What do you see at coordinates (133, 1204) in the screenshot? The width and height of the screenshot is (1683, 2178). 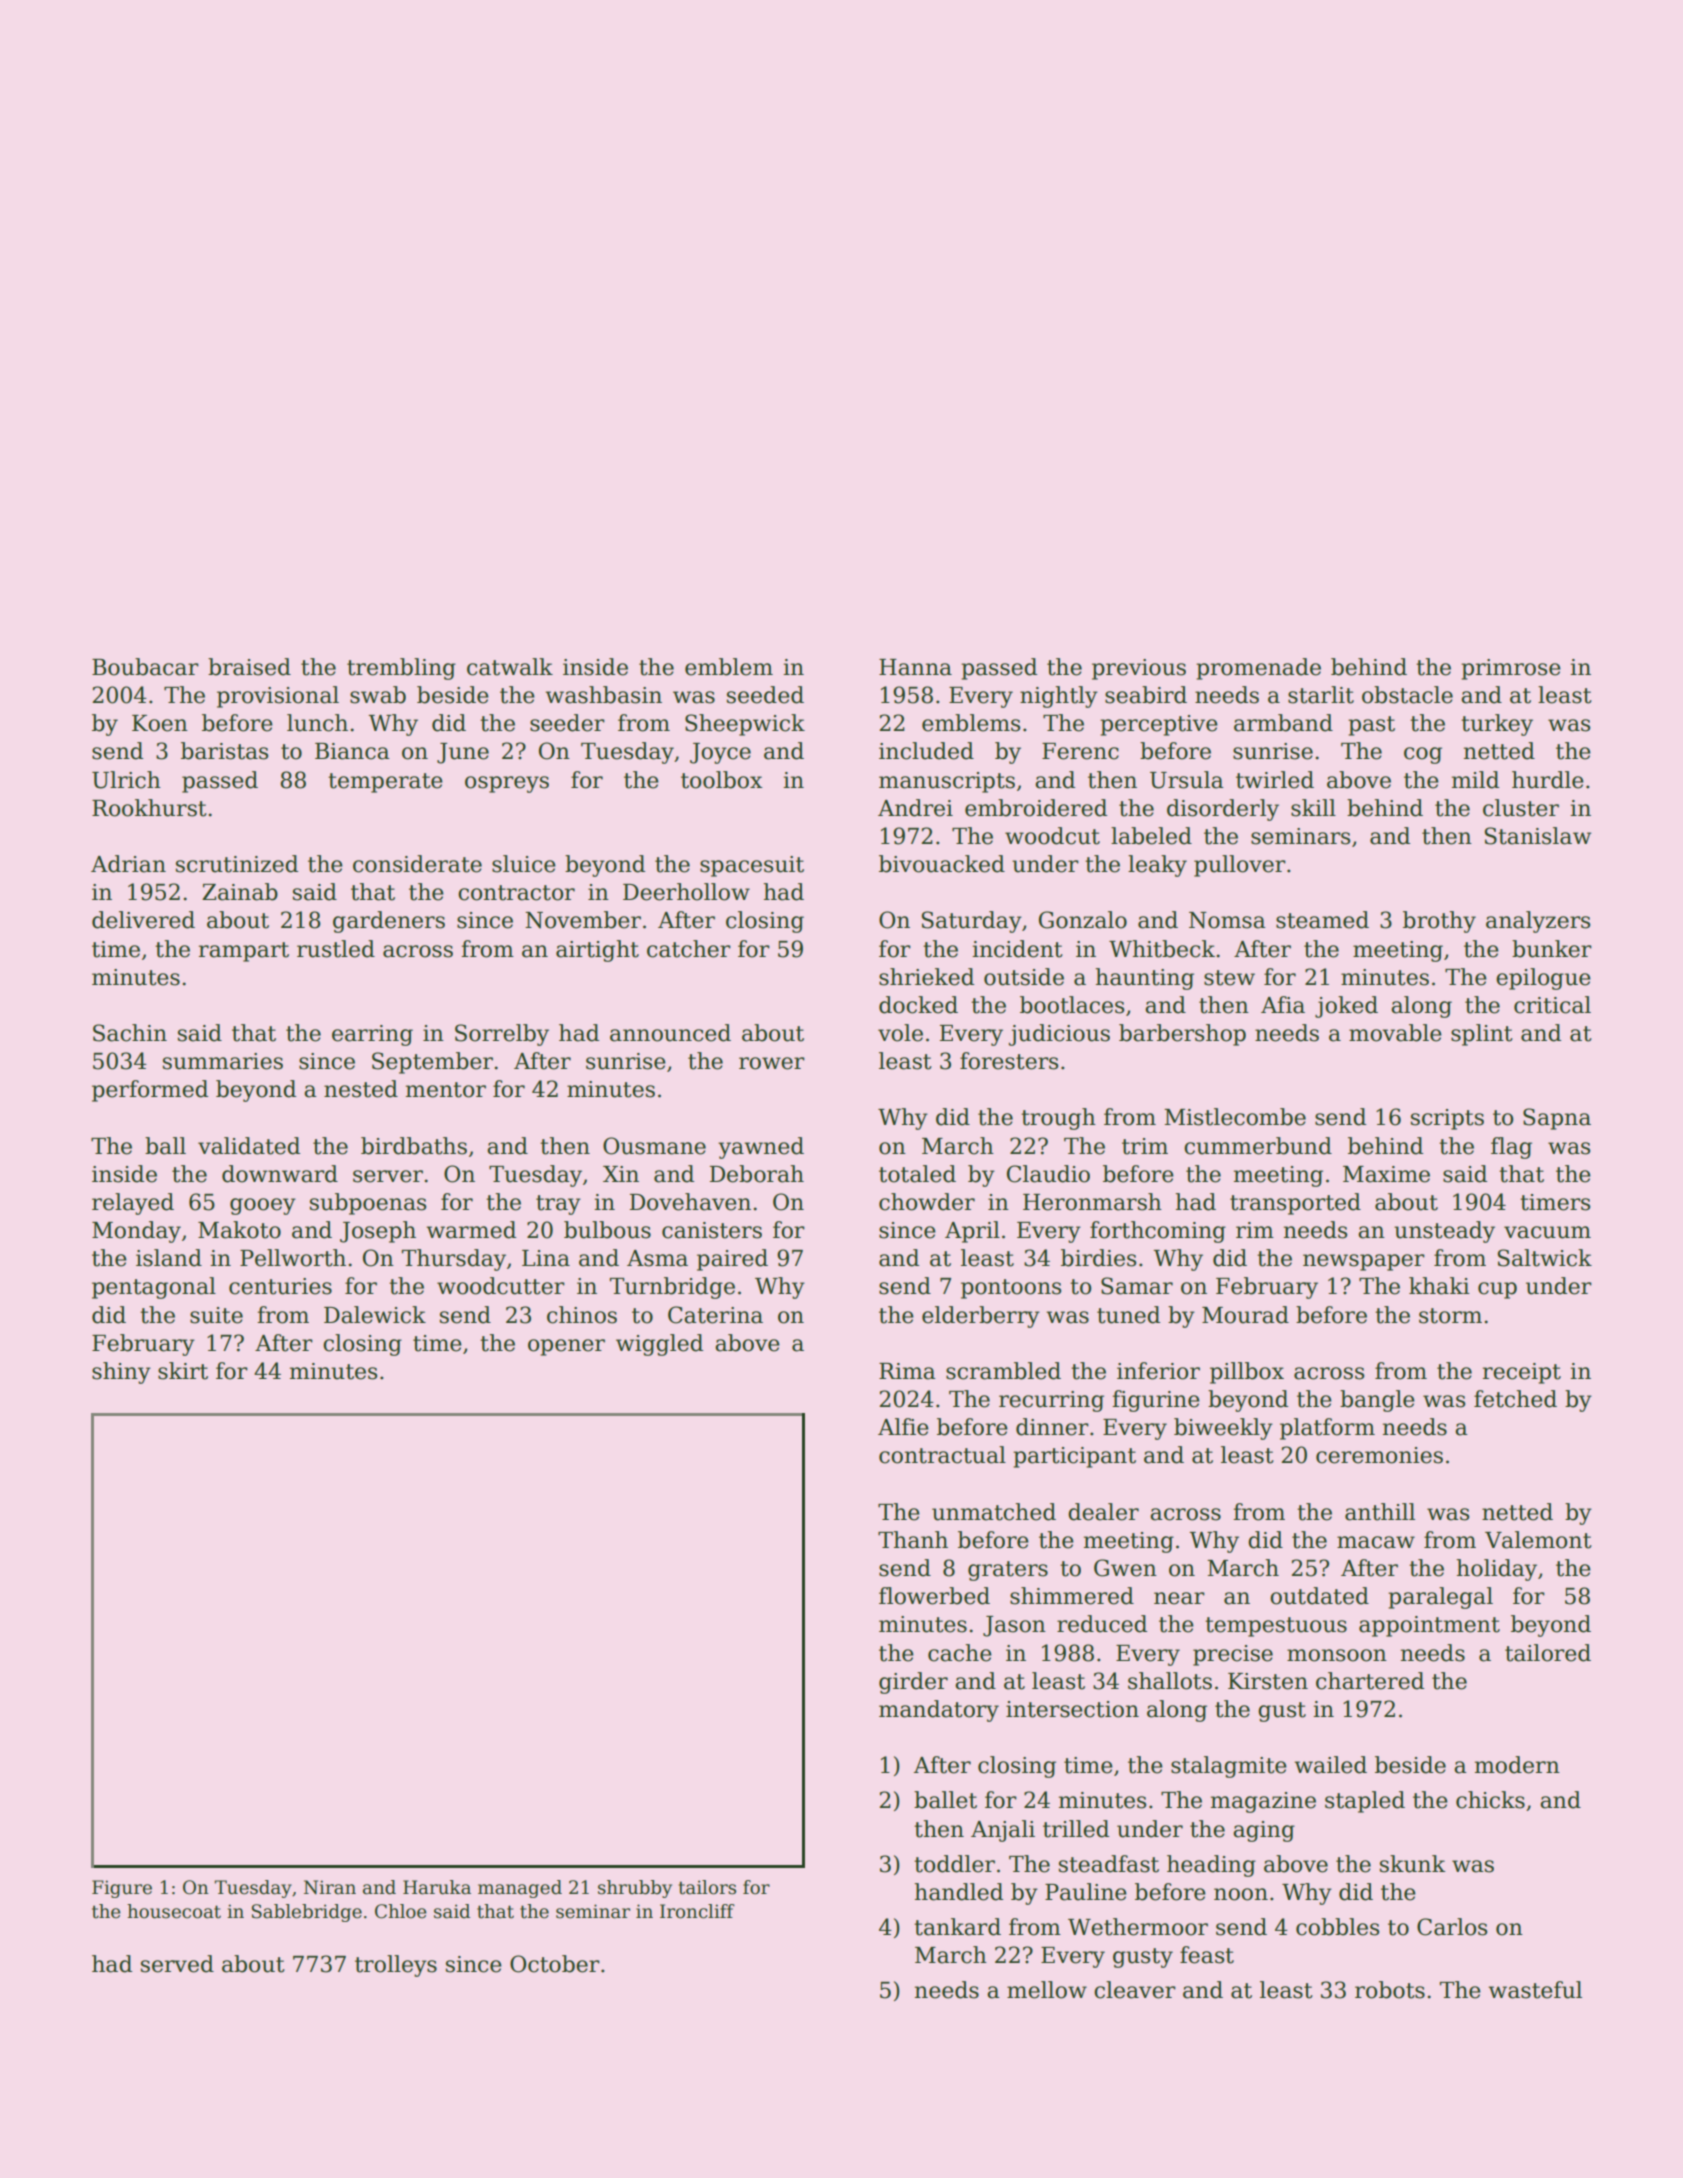 I see `relayed` at bounding box center [133, 1204].
